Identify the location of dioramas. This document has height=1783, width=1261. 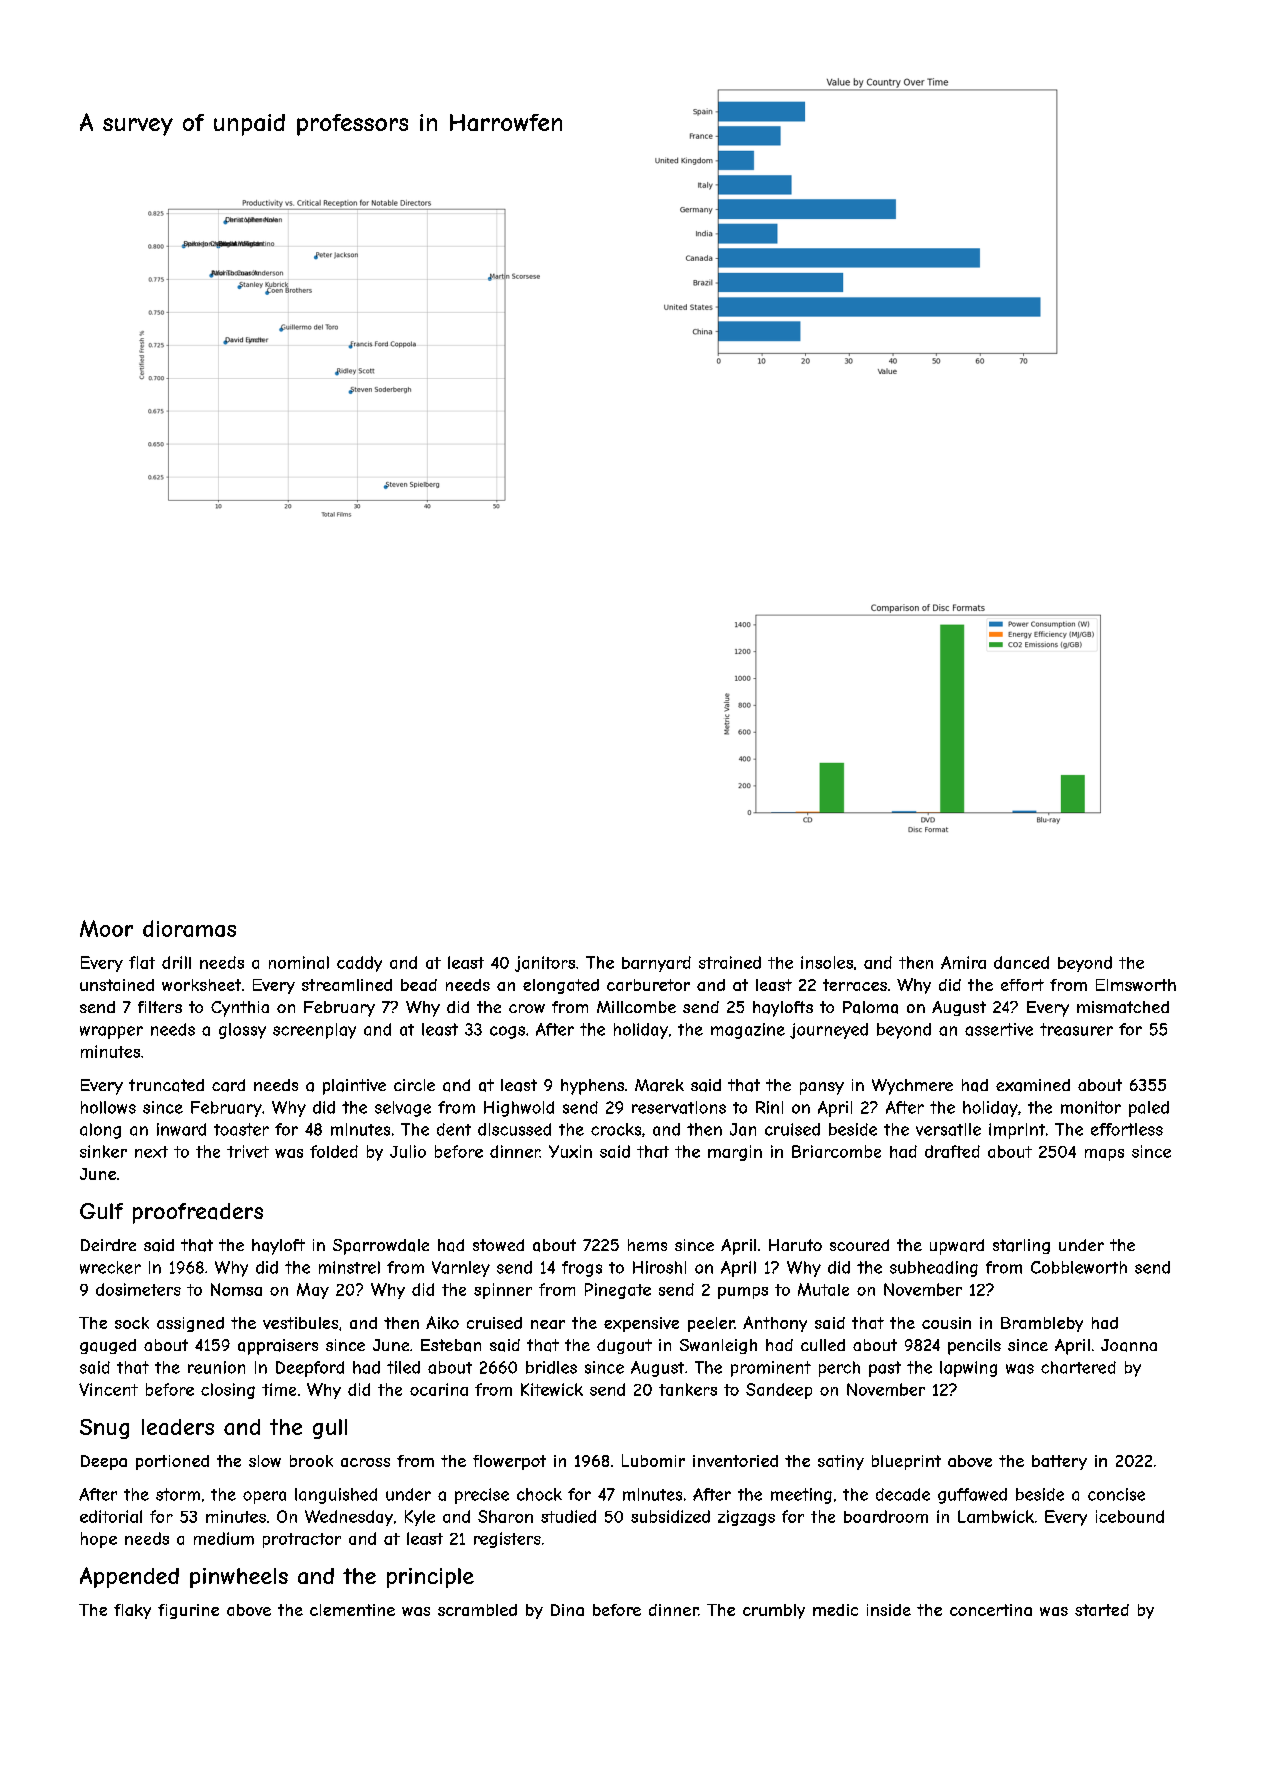
(189, 928).
